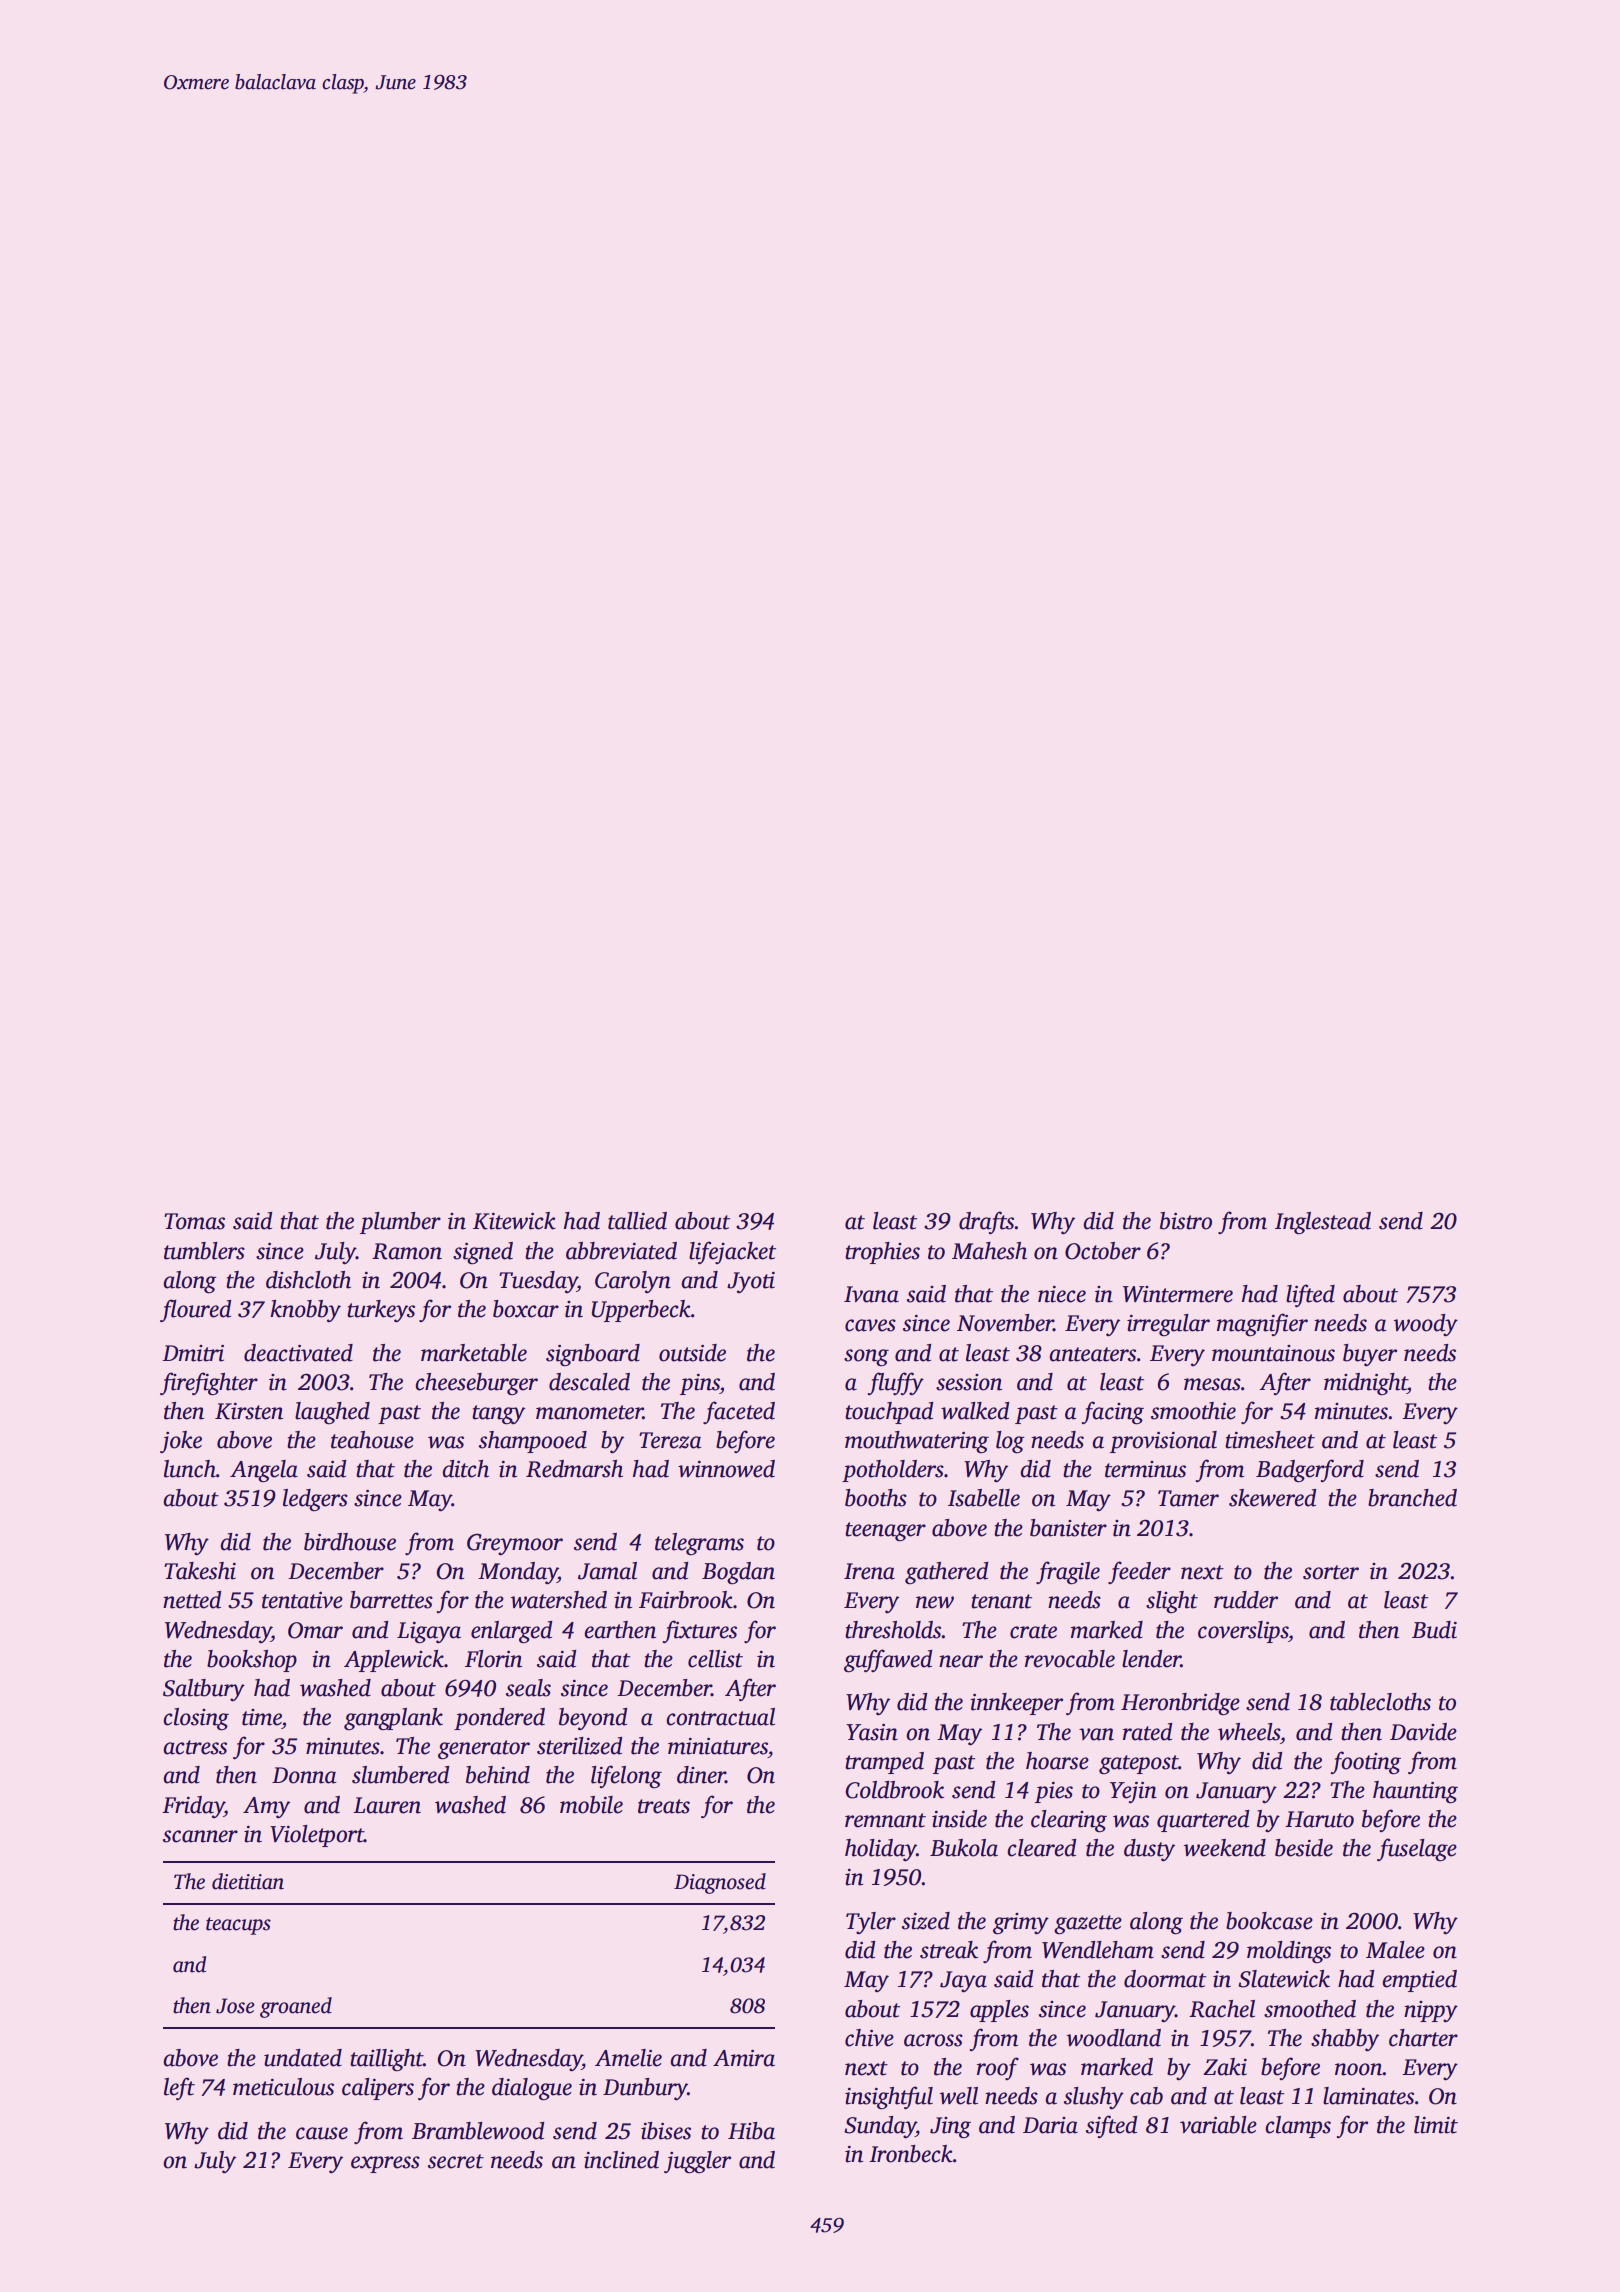 This screenshot has width=1620, height=2292. What do you see at coordinates (1148, 1732) in the screenshot?
I see `rated` at bounding box center [1148, 1732].
